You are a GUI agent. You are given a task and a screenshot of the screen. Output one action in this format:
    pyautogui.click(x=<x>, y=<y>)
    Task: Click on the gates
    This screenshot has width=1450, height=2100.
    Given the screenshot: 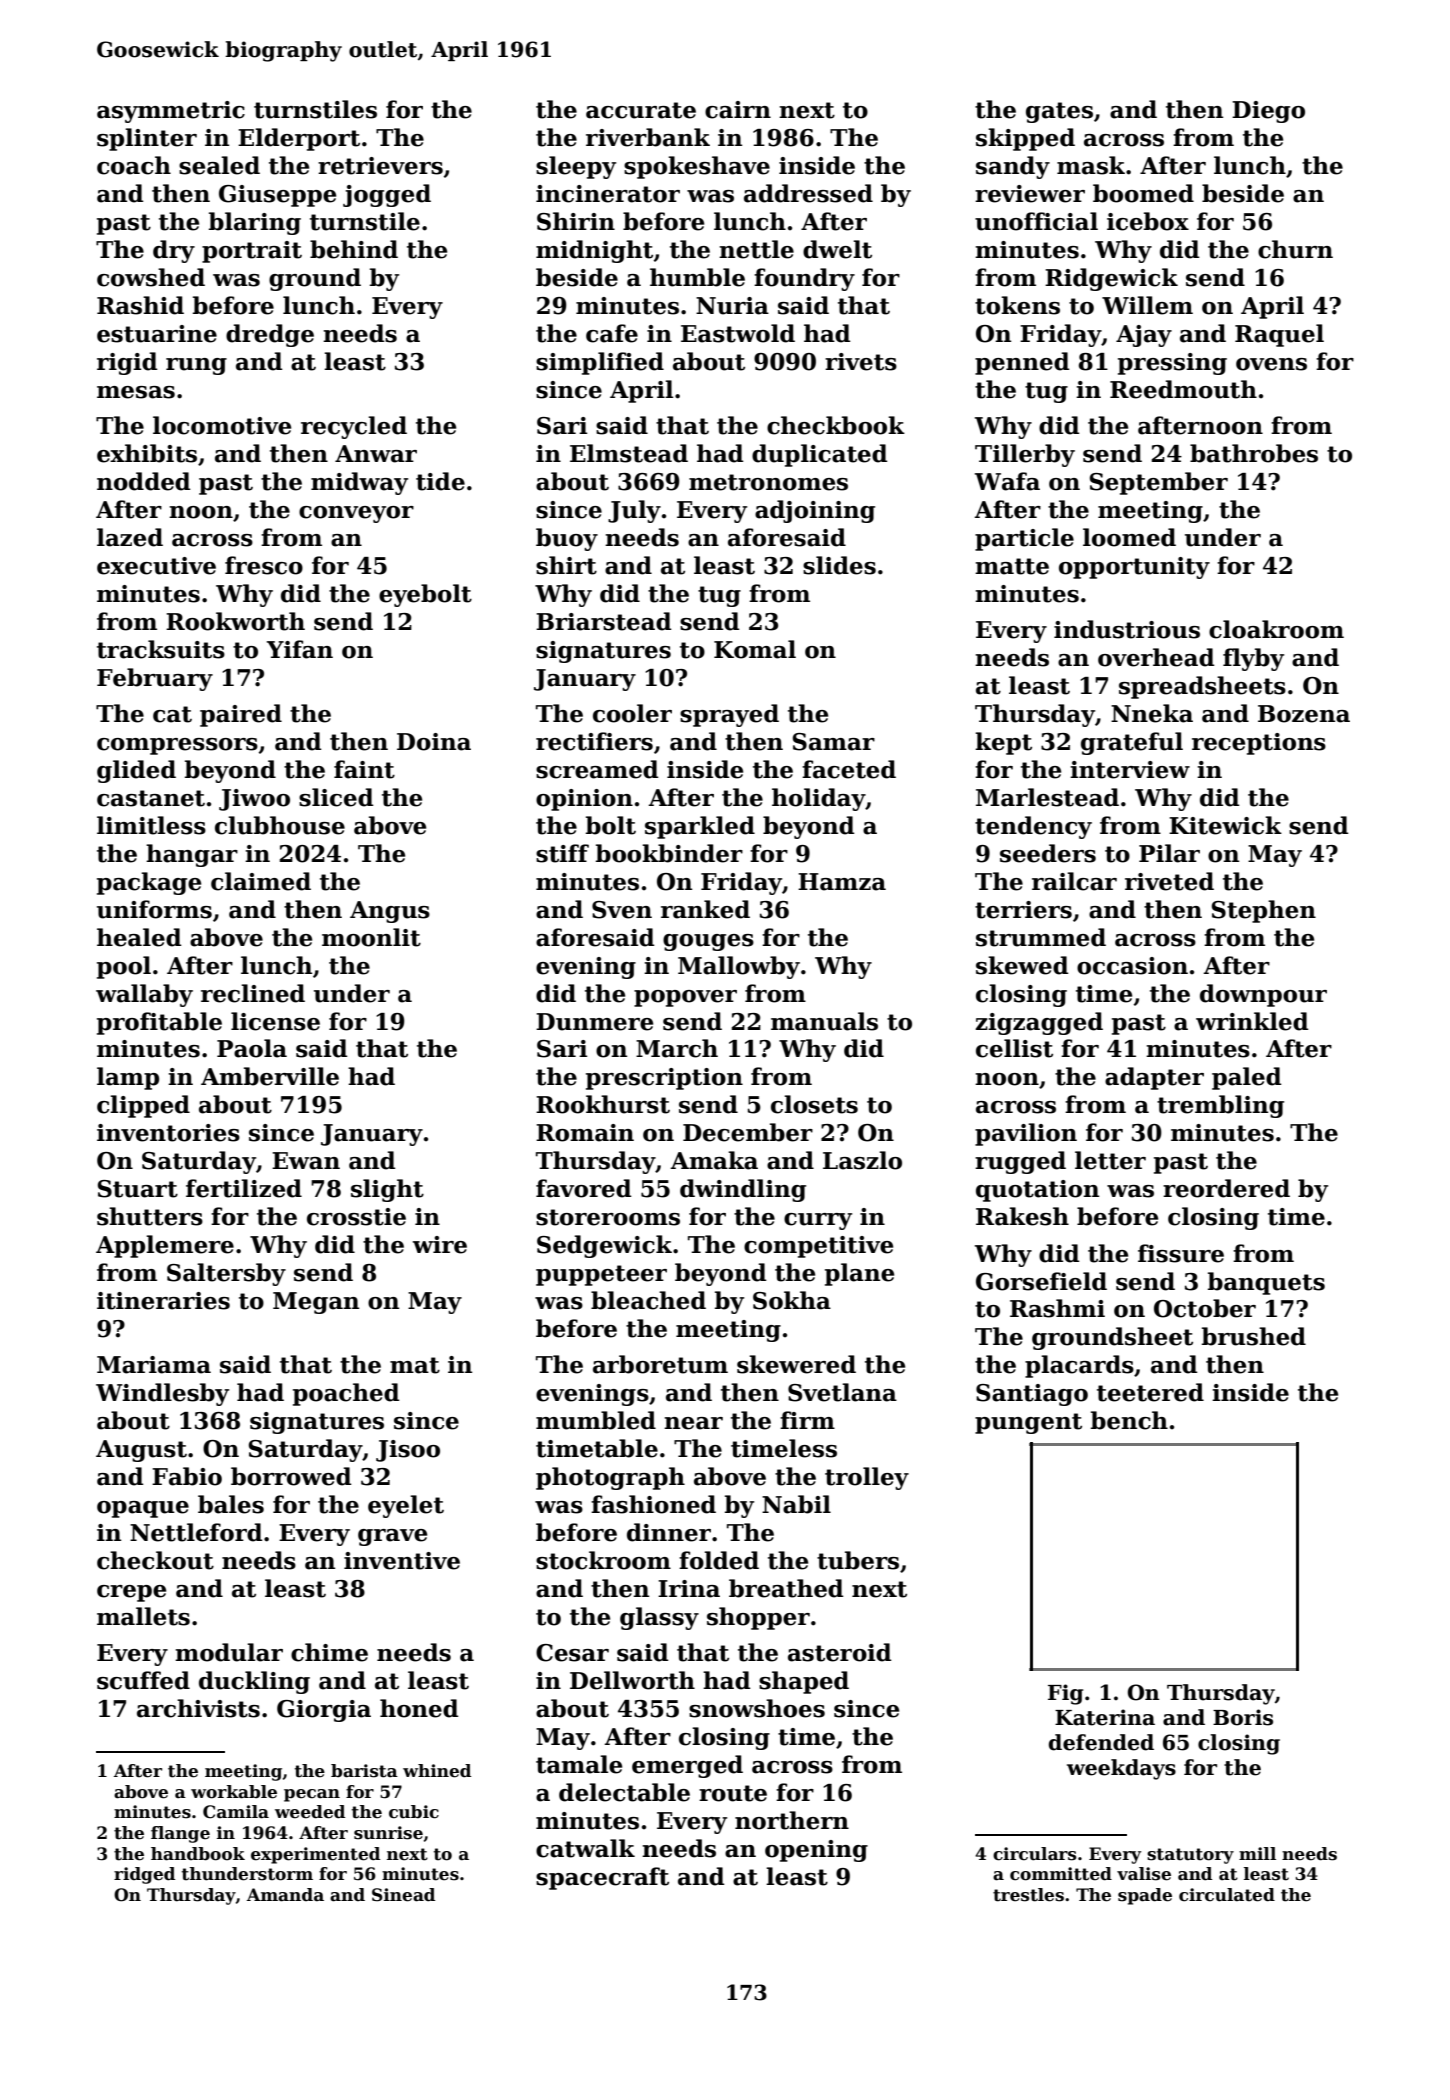 What is the action you would take?
    pyautogui.click(x=1059, y=112)
